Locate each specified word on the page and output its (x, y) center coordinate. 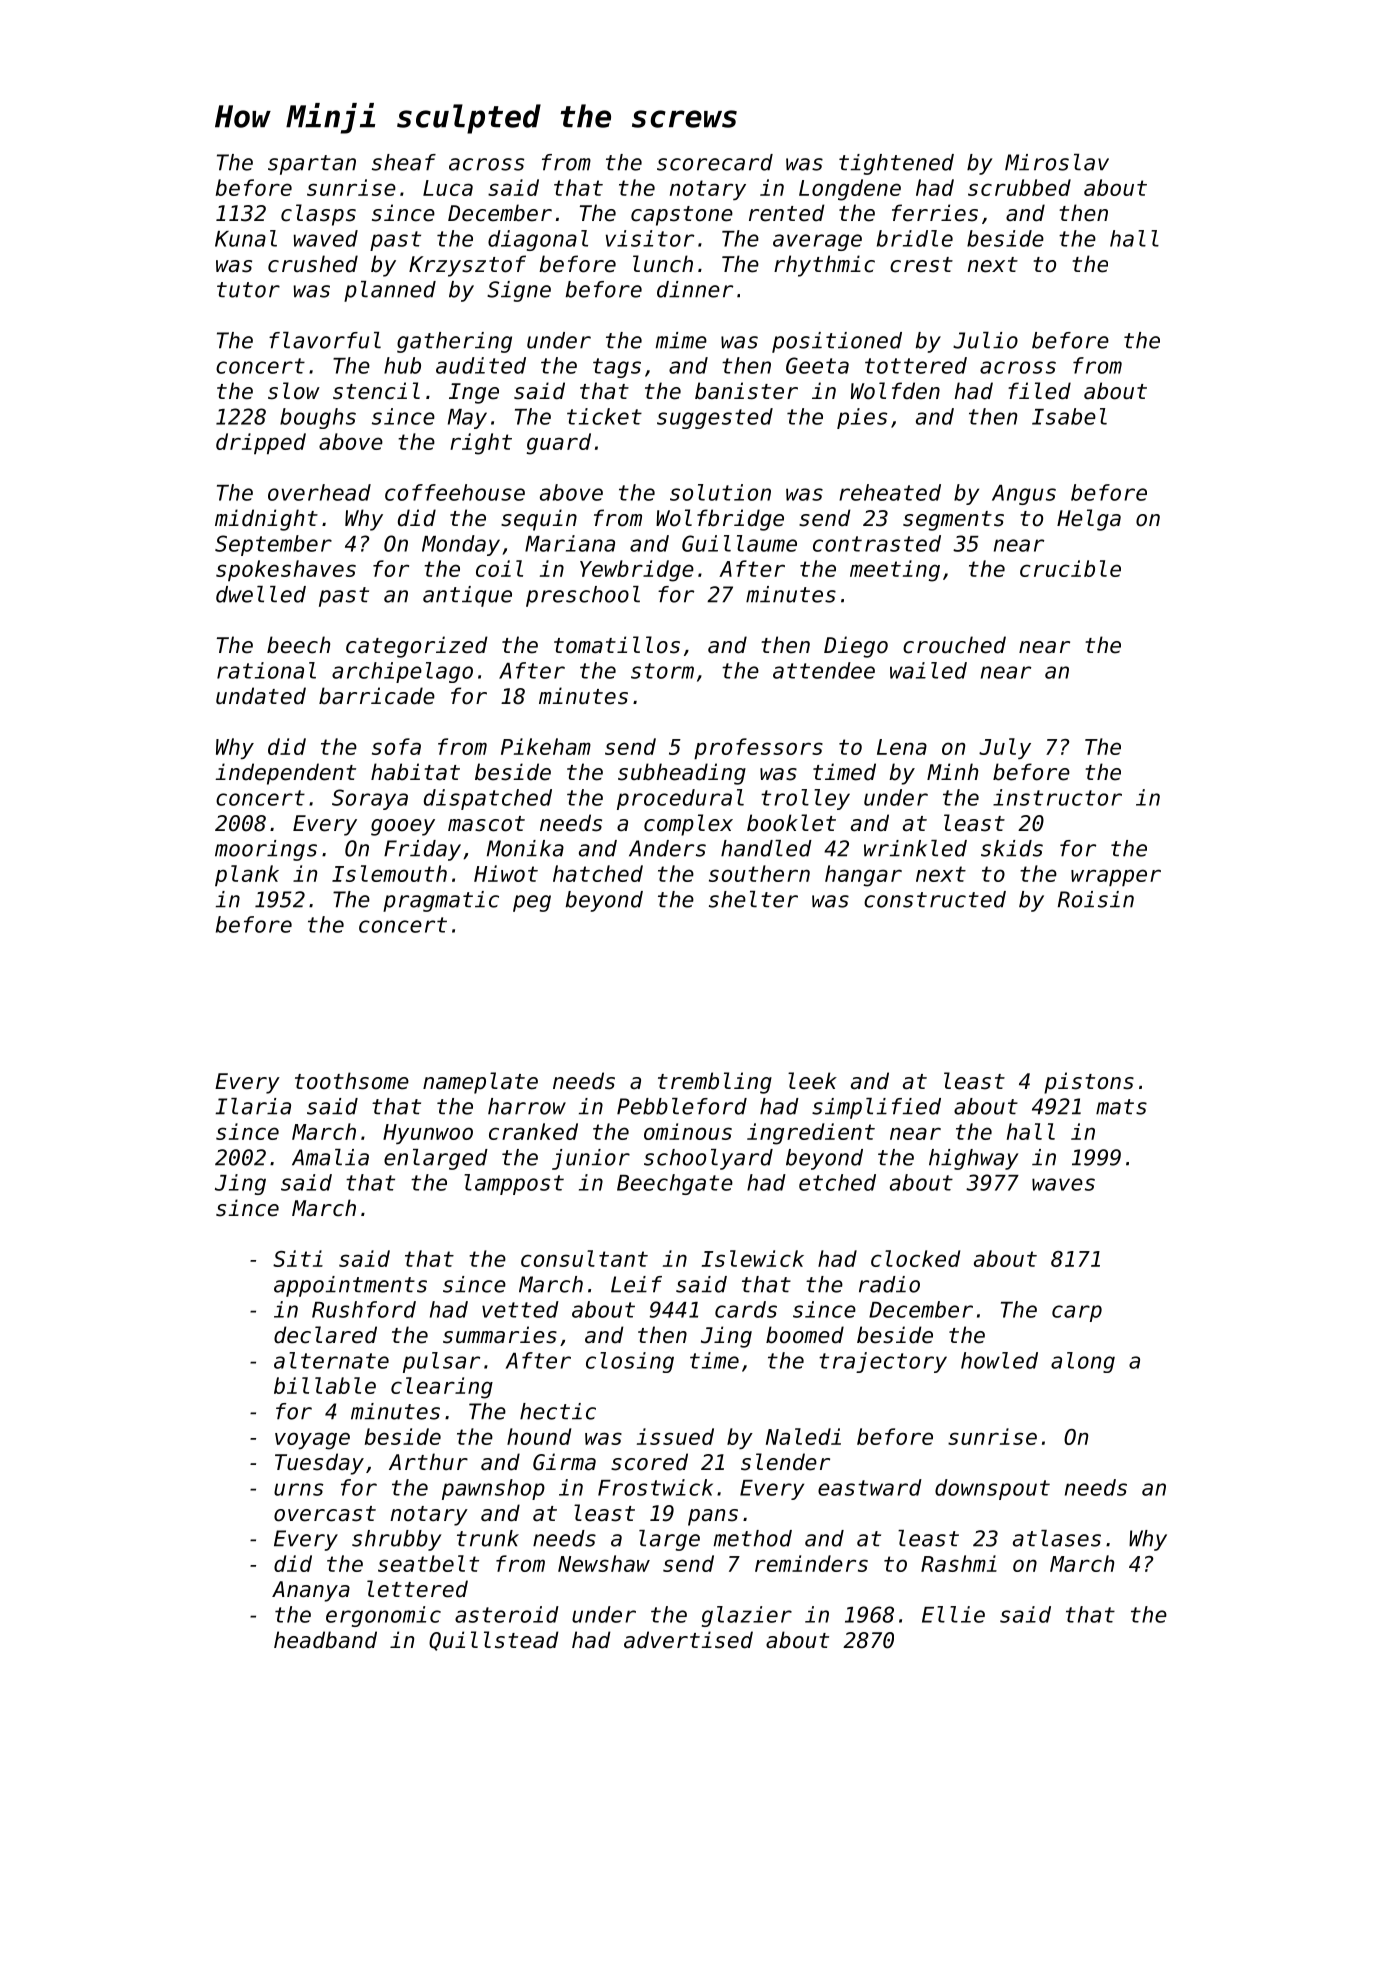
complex (688, 825)
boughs (318, 418)
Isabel (1069, 416)
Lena (902, 747)
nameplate (480, 1083)
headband (325, 1640)
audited (481, 365)
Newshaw (604, 1563)
